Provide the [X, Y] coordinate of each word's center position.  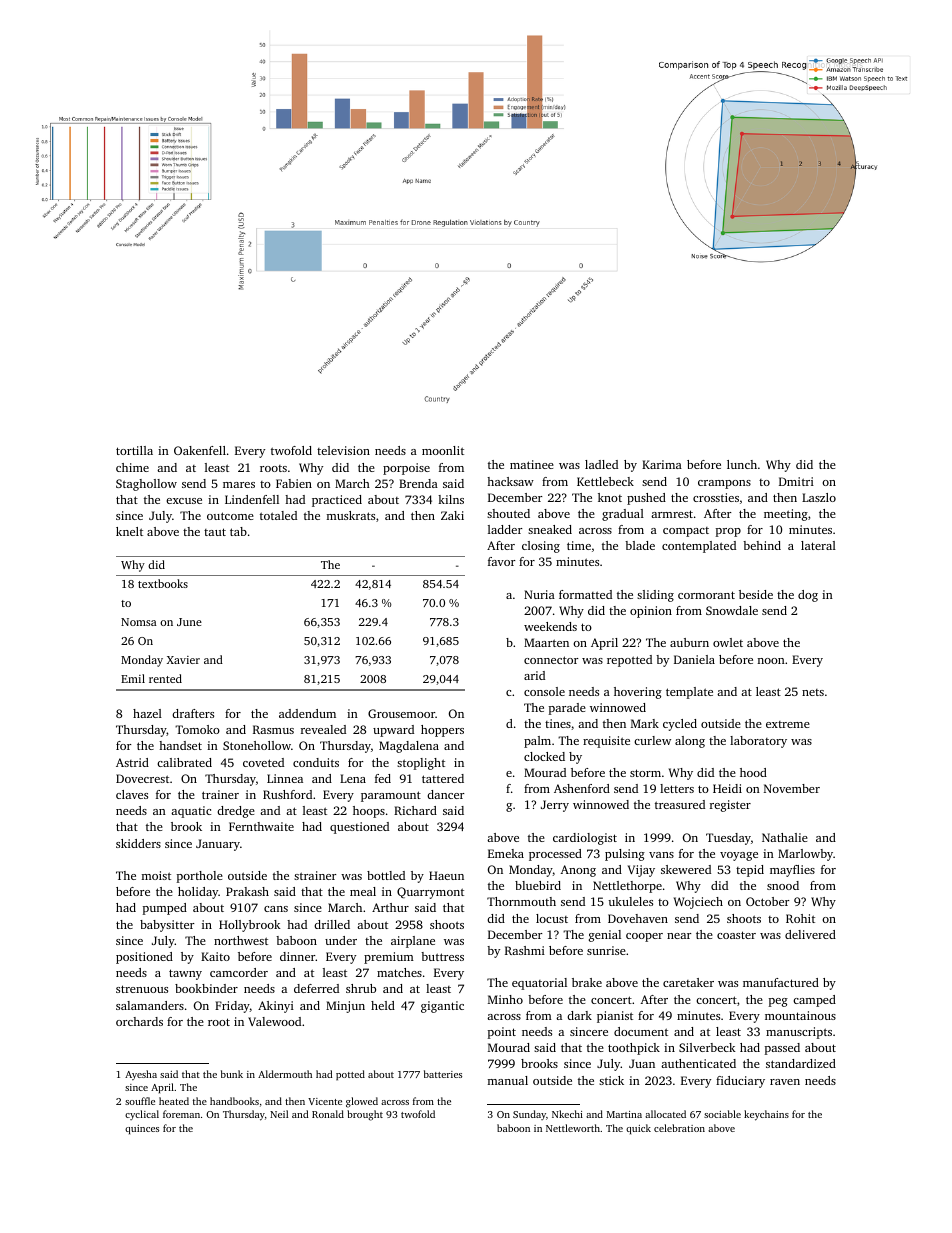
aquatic [191, 812]
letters [677, 788]
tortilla [134, 450]
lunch [742, 464]
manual [508, 1080]
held [383, 1005]
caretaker [688, 982]
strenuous [142, 989]
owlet [728, 642]
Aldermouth [285, 1074]
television [343, 450]
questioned [359, 828]
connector [551, 660]
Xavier [183, 660]
